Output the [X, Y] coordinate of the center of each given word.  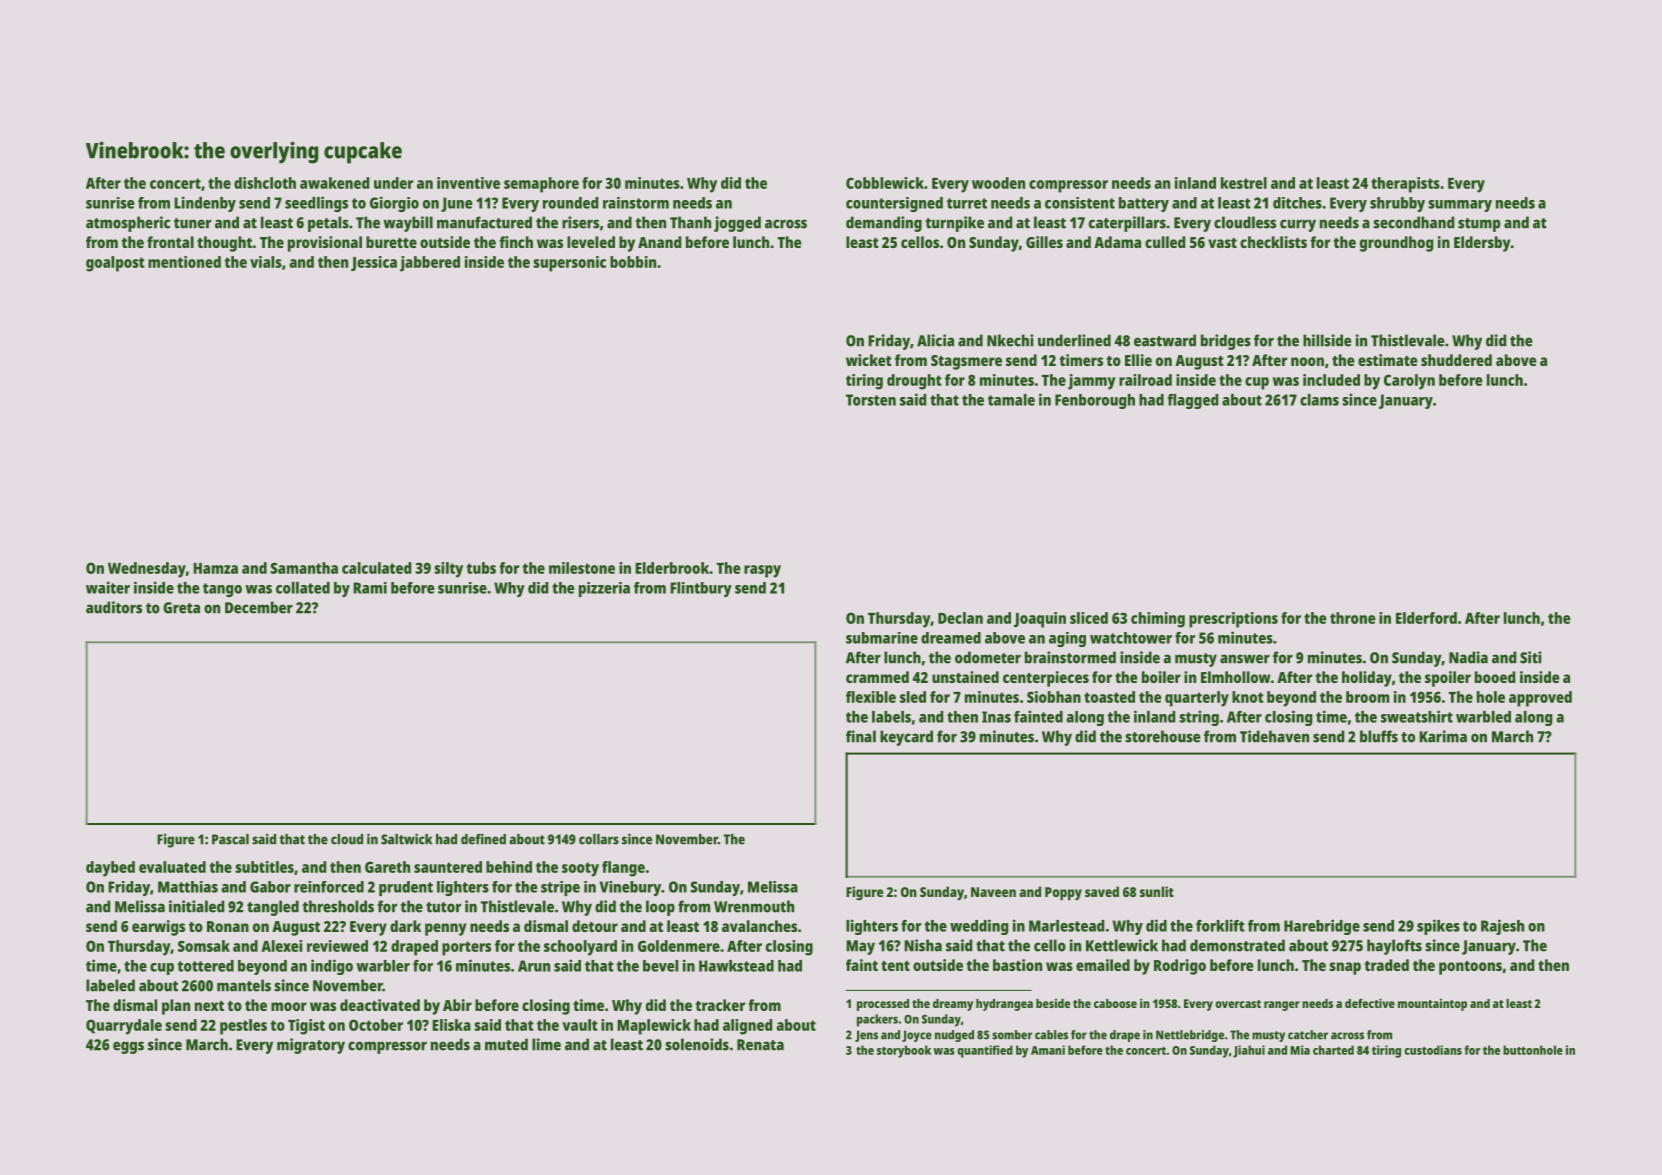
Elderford [1426, 618]
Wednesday [147, 570]
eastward [1165, 340]
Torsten [871, 400]
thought [224, 244]
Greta [181, 608]
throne [1353, 618]
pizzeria [604, 589]
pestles [243, 1027]
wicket [869, 360]
